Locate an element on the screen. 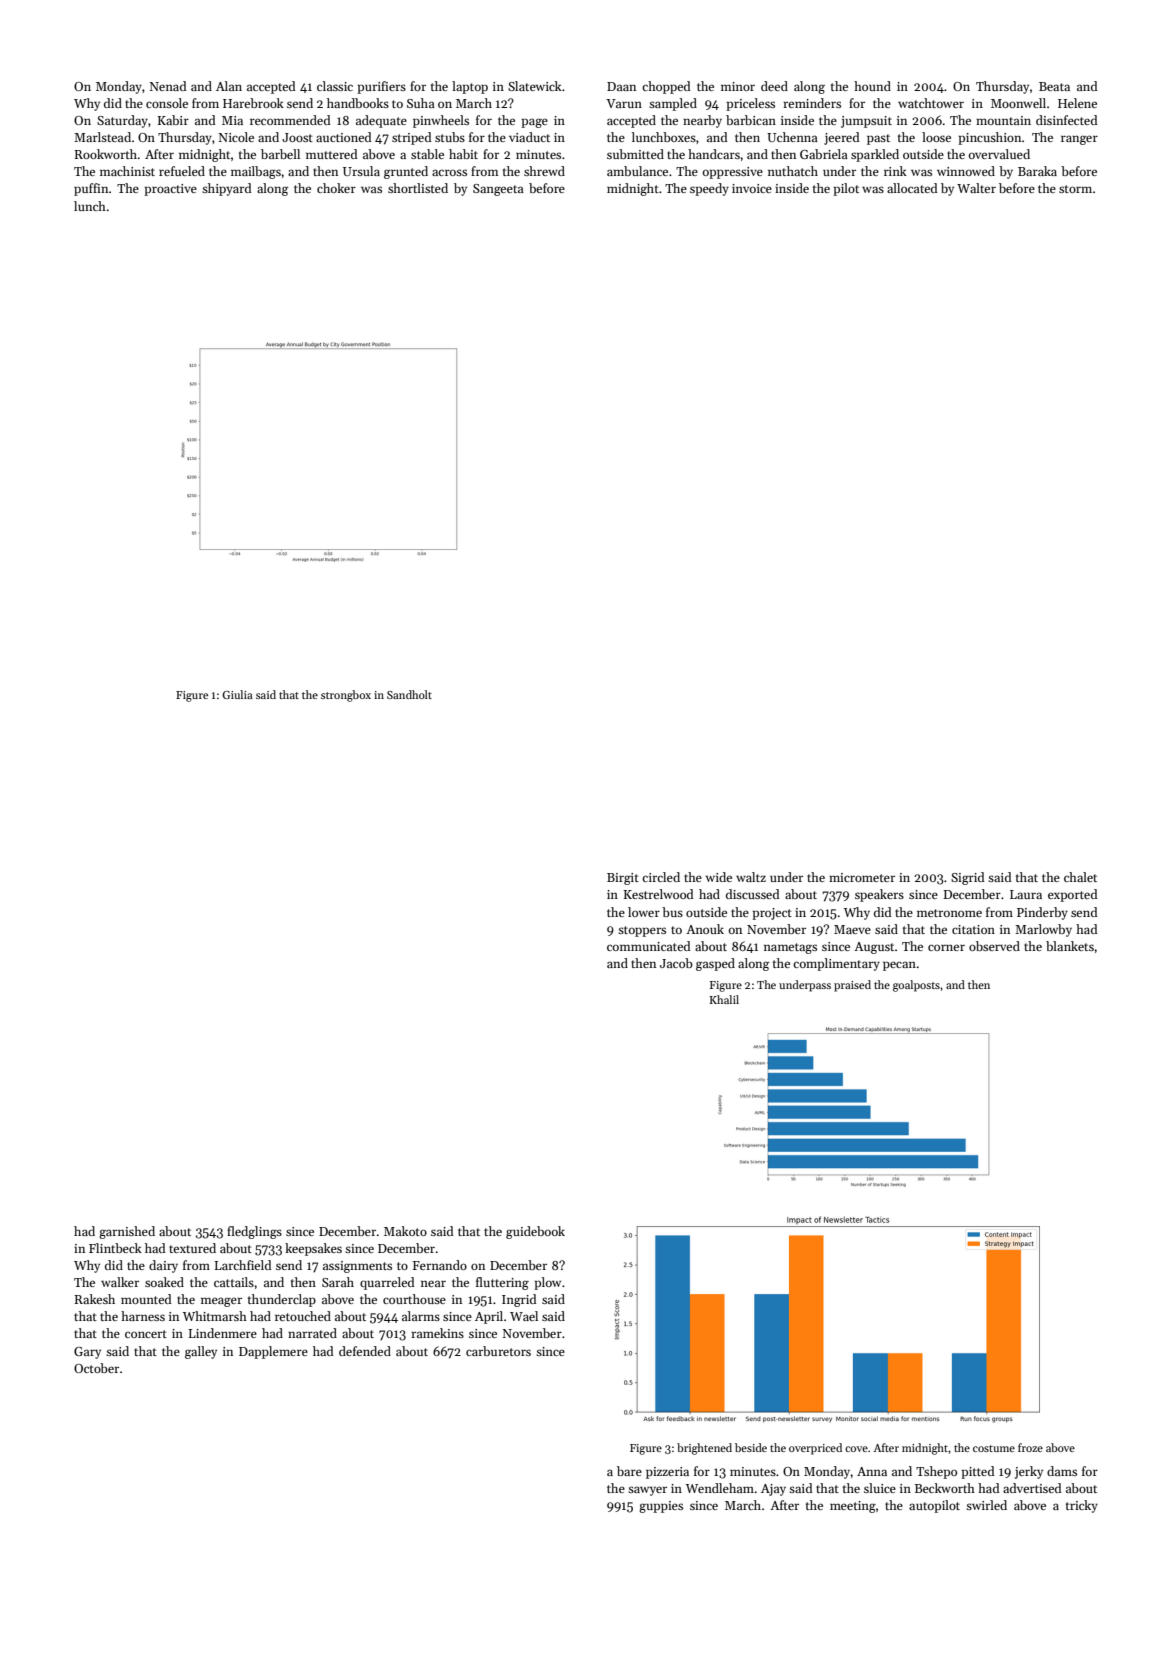  Sandholt is located at coordinates (409, 694).
